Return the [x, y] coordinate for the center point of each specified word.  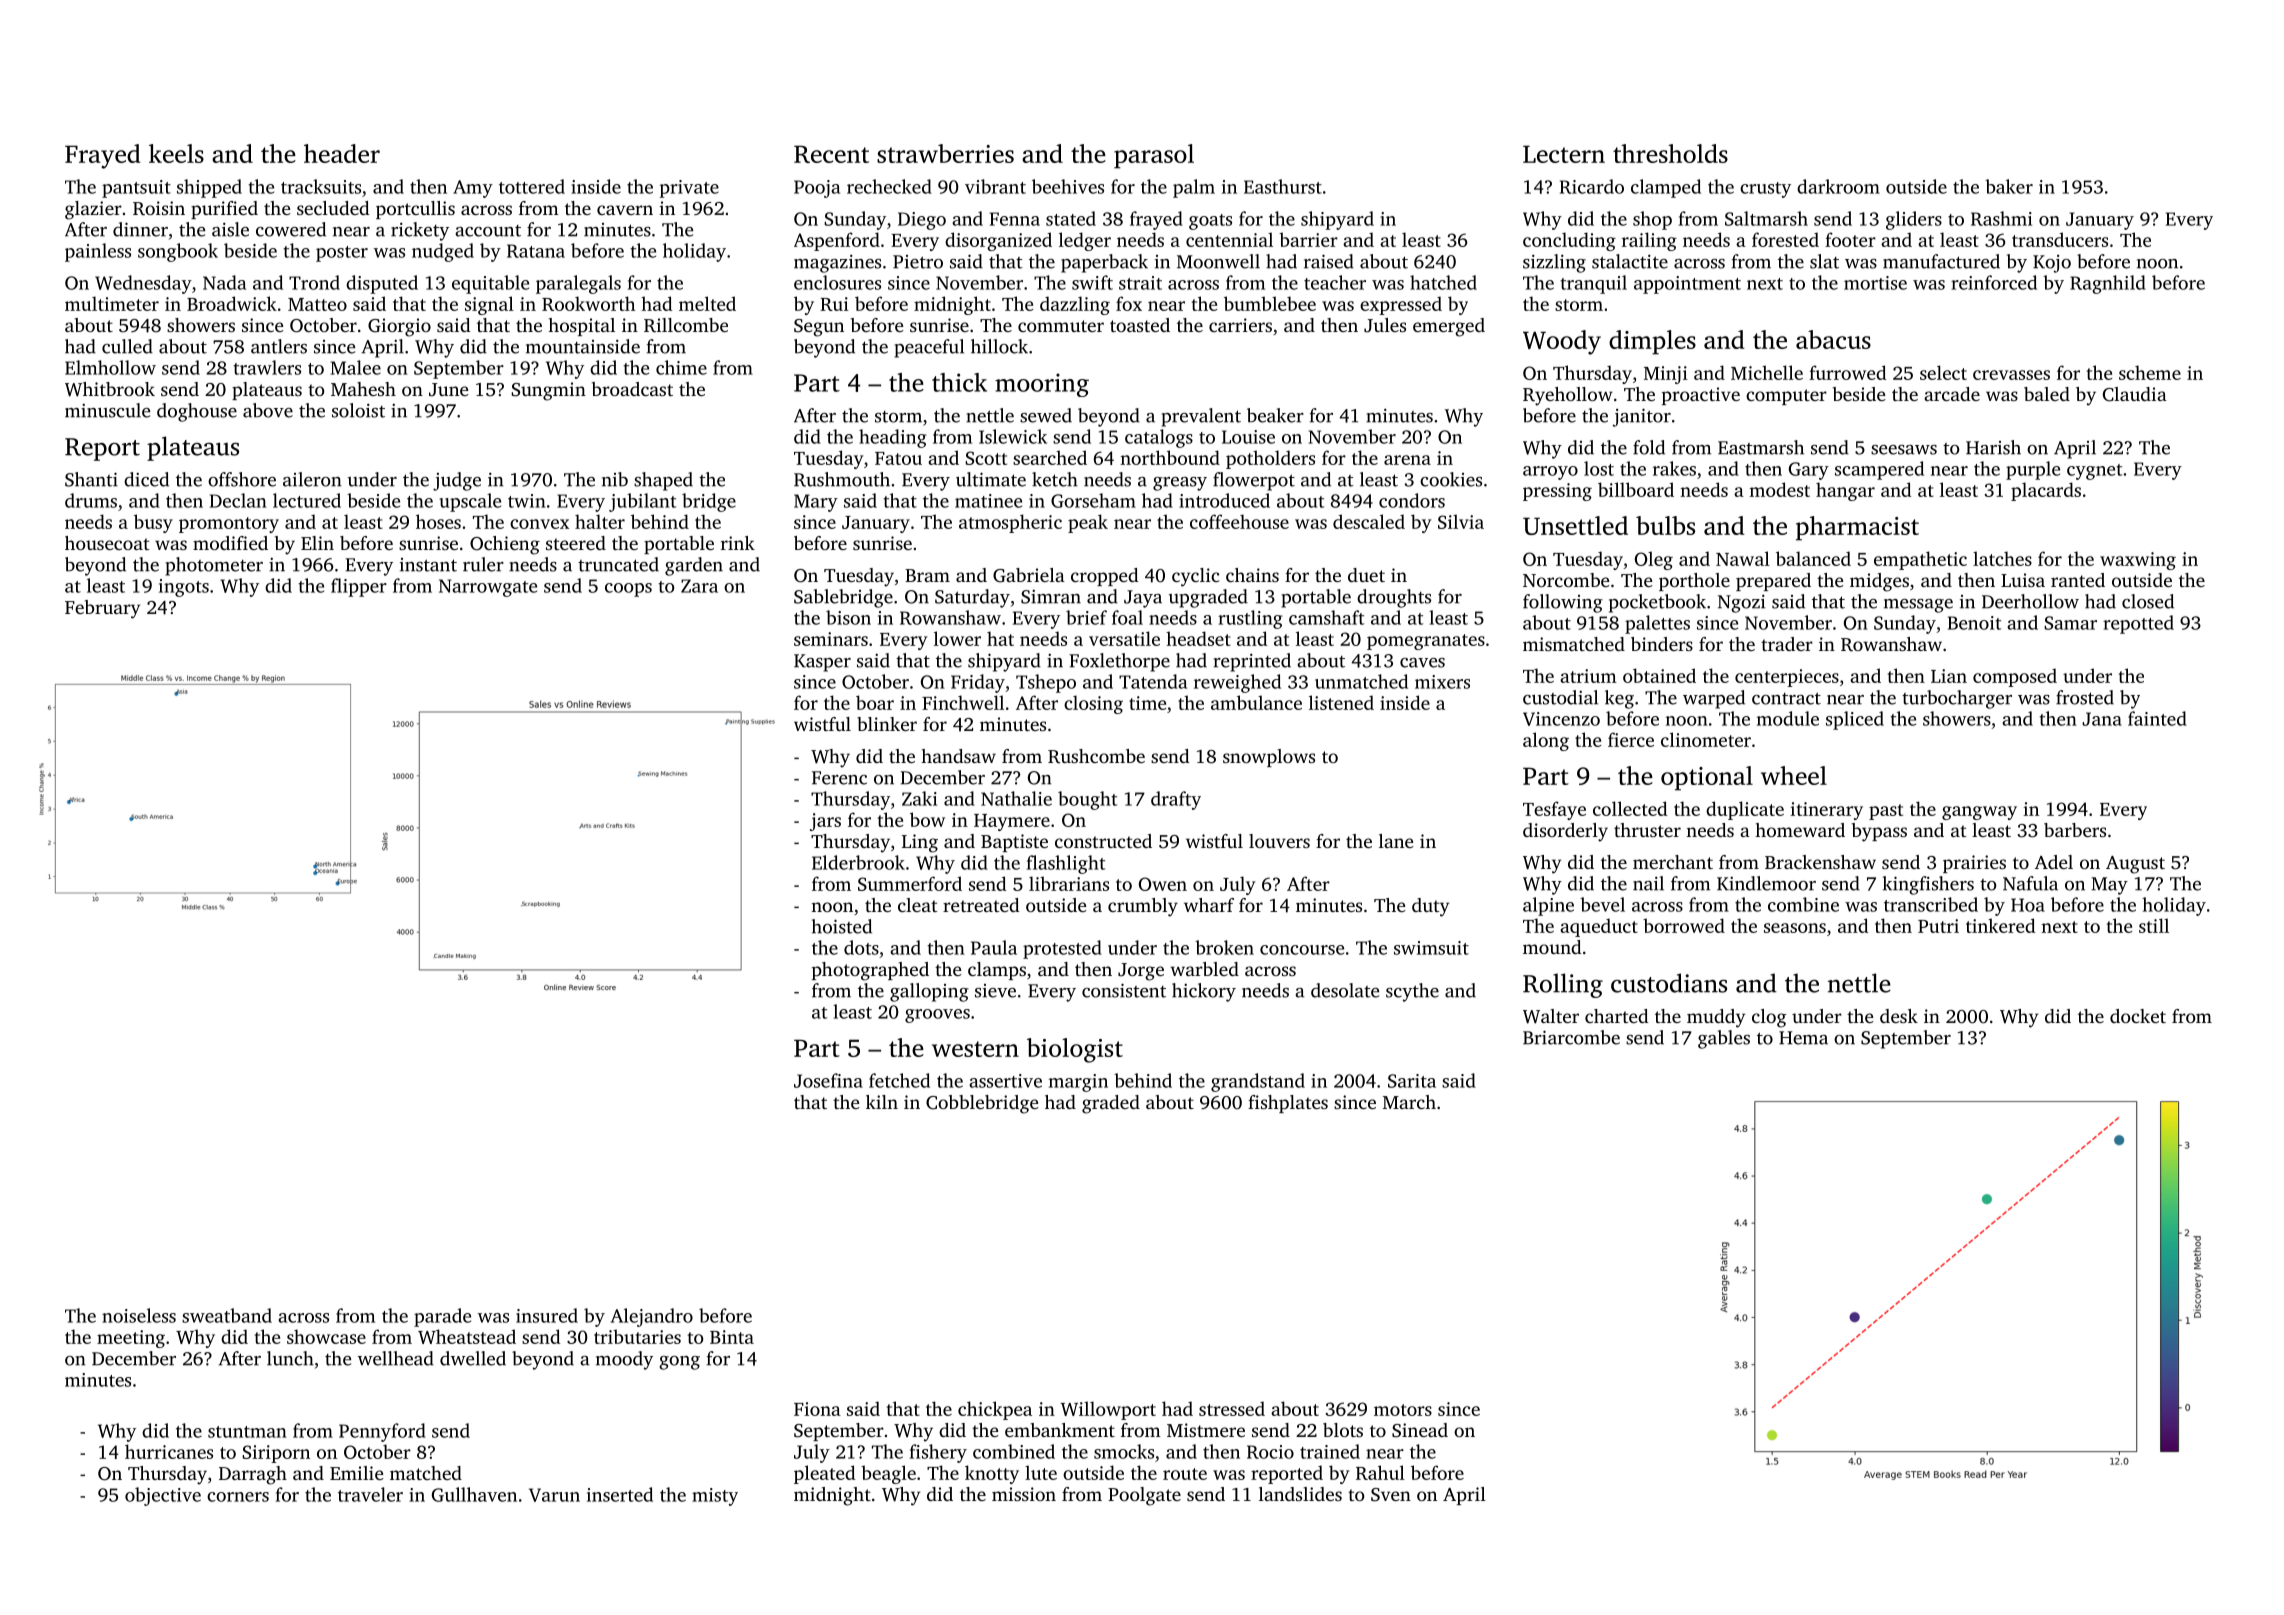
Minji [1666, 375]
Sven [1391, 1495]
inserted [620, 1494]
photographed [870, 971]
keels [176, 153]
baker [2009, 186]
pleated [824, 1474]
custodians [1669, 983]
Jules [1385, 325]
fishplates [1288, 1104]
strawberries [945, 153]
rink [738, 543]
